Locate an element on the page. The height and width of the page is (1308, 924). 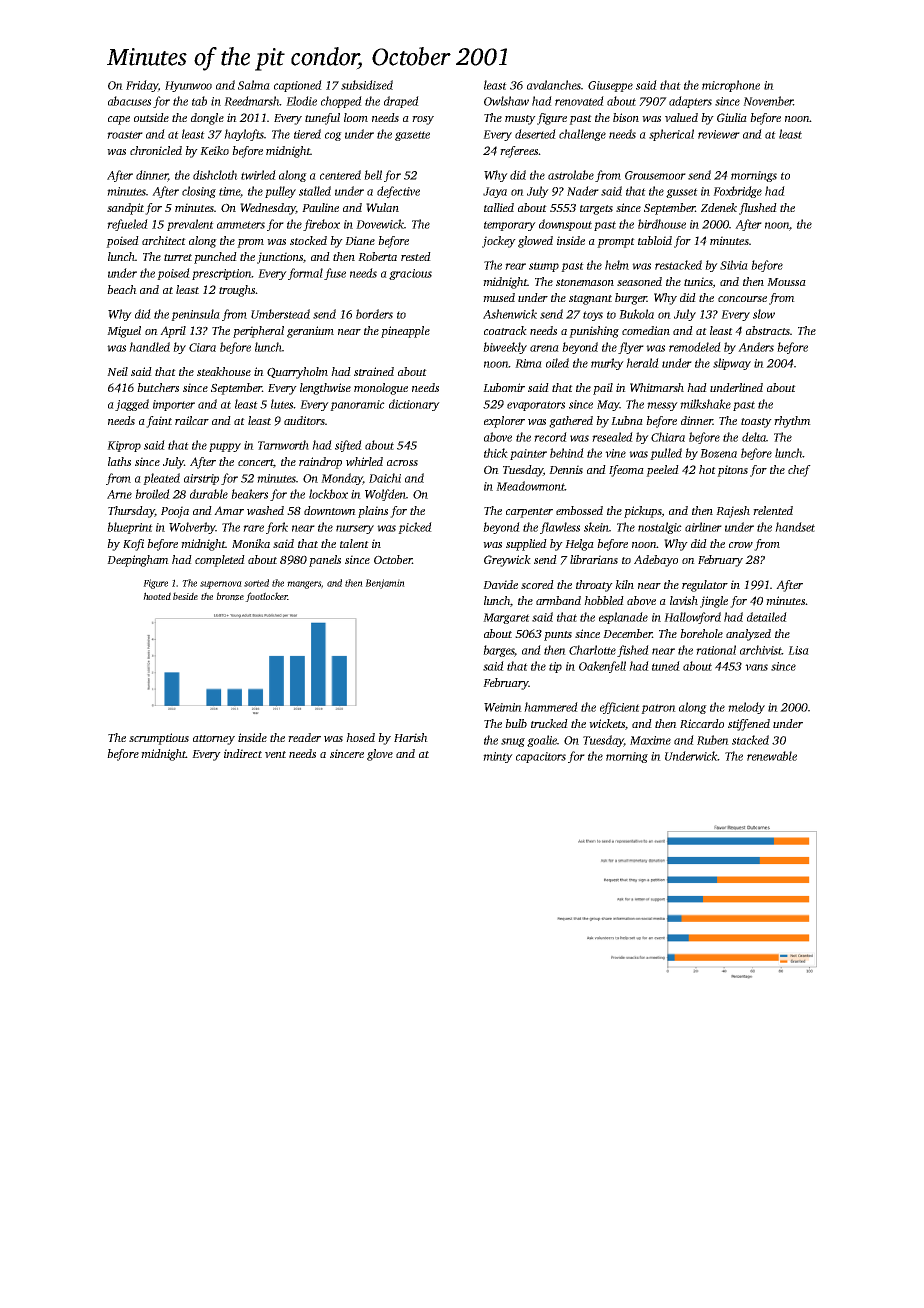
abacuses is located at coordinates (129, 101).
